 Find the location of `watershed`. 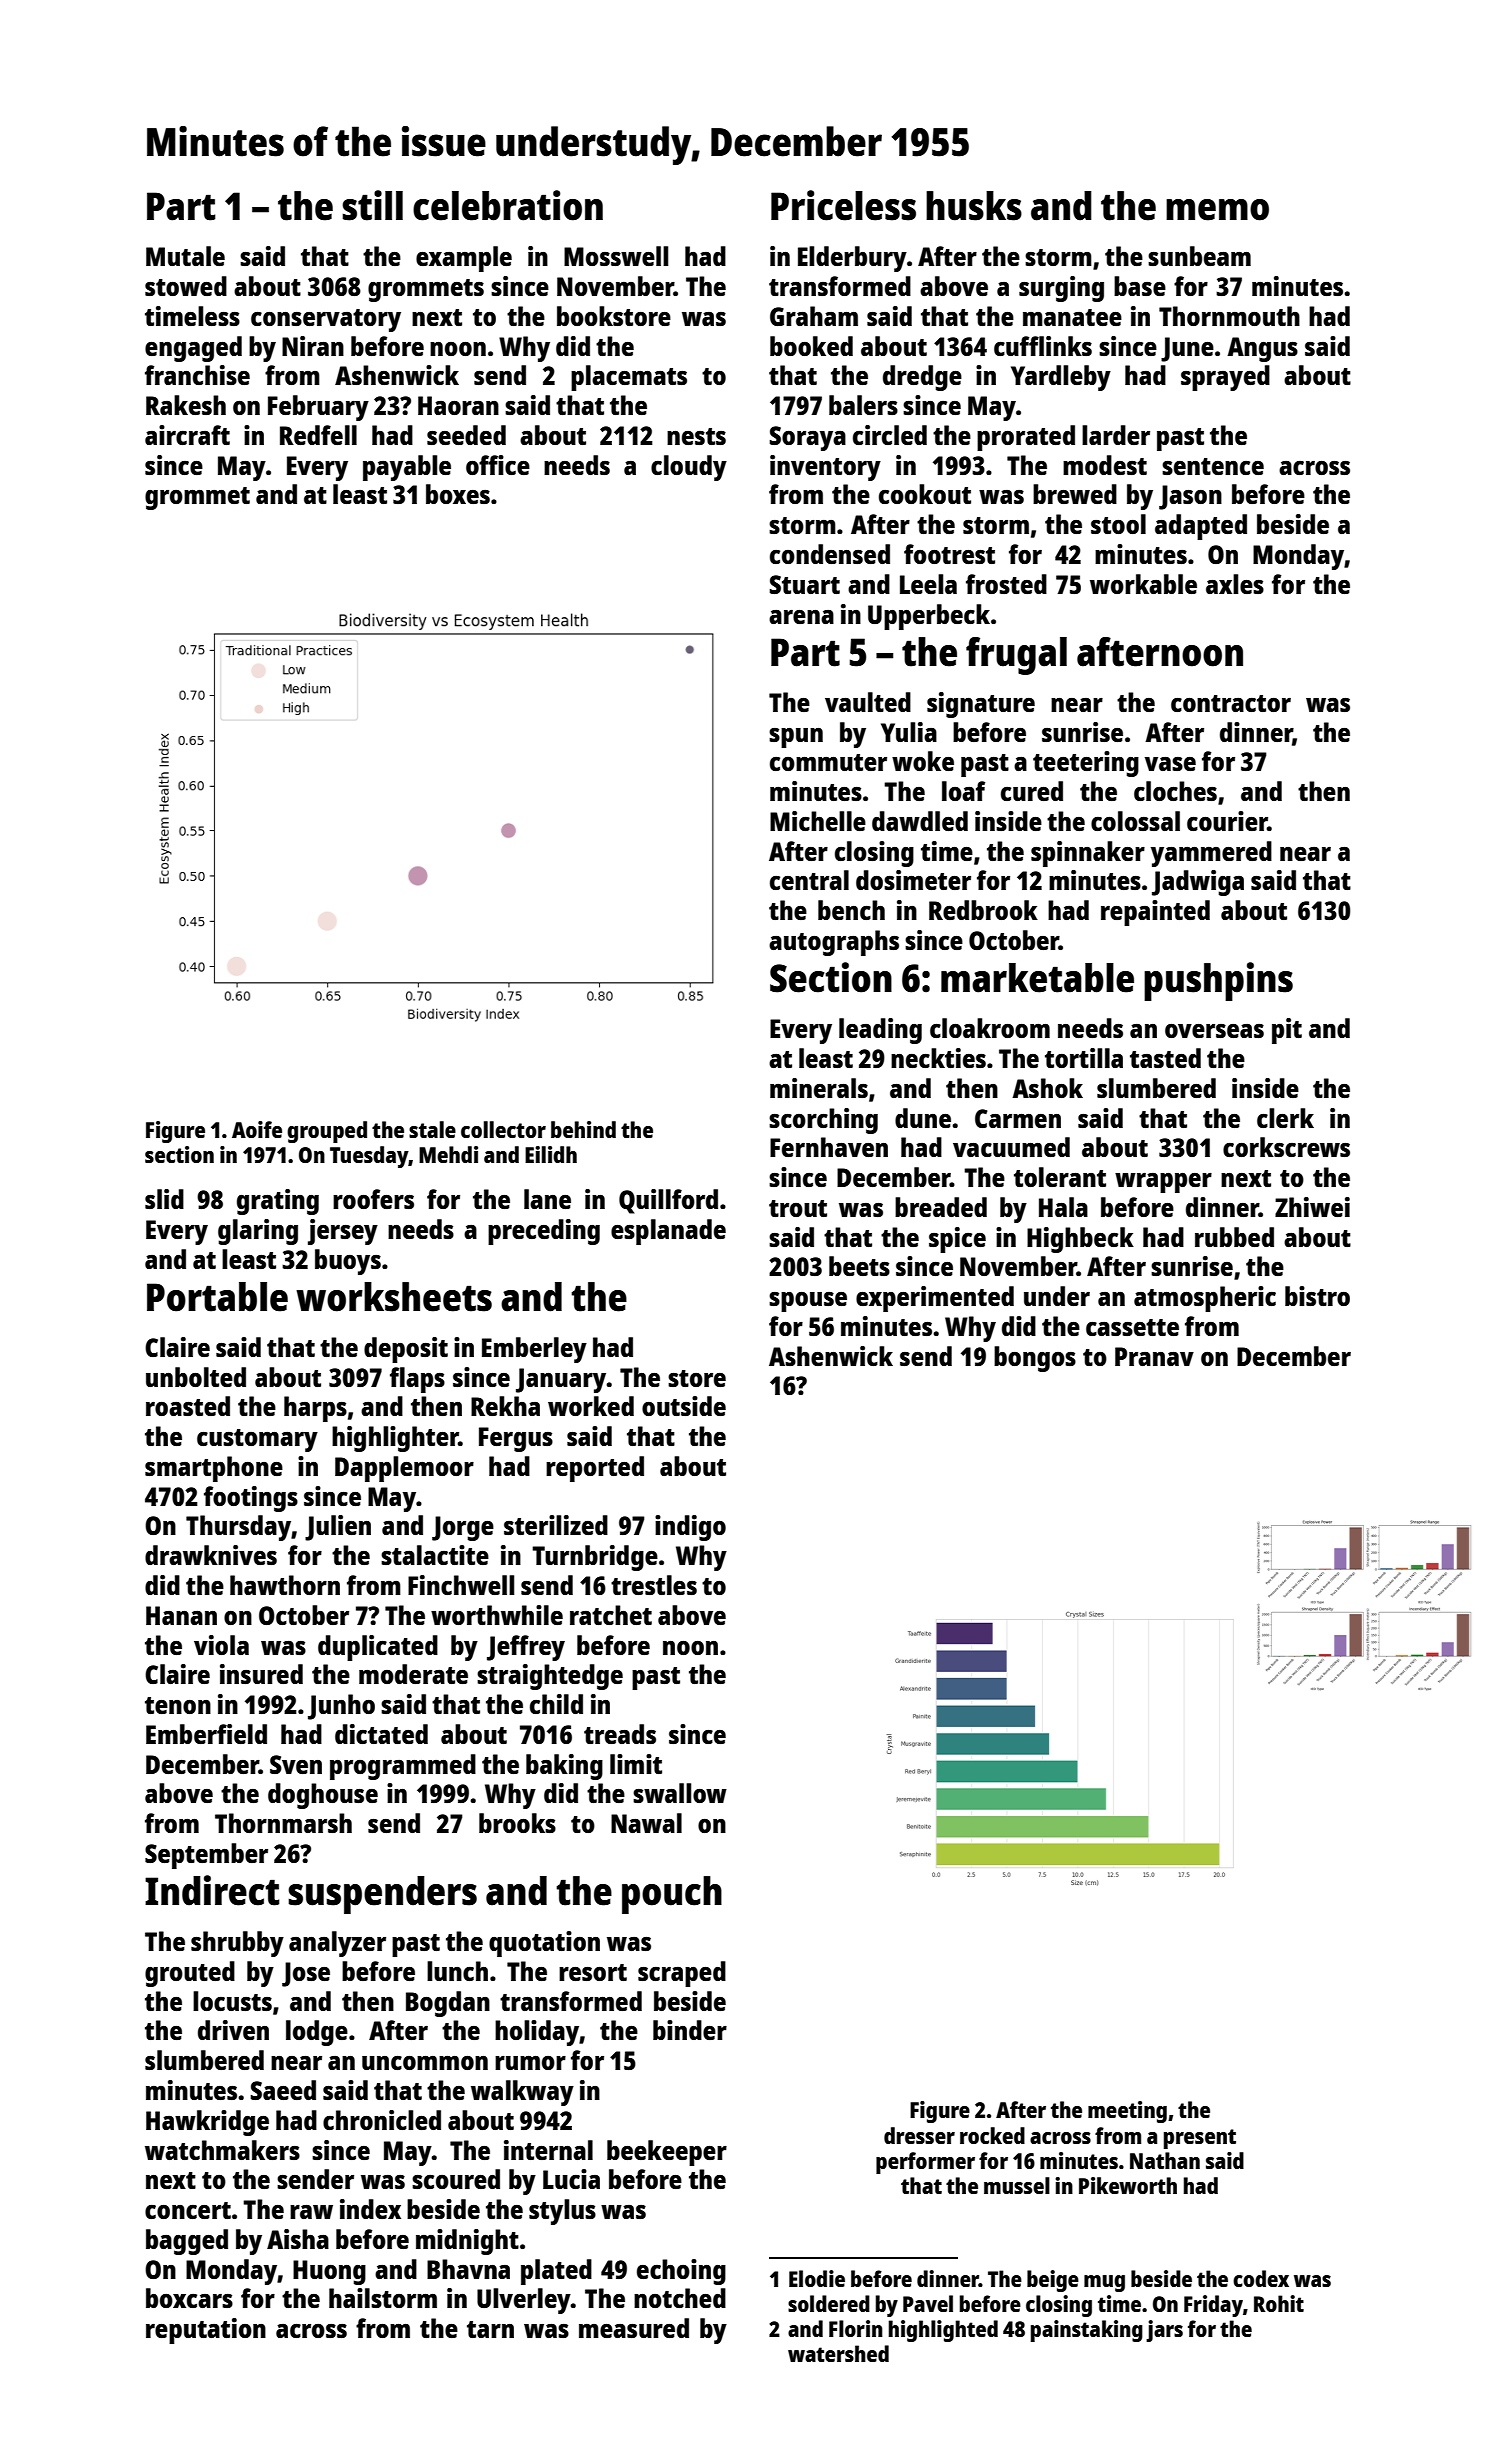

watershed is located at coordinates (838, 2353).
